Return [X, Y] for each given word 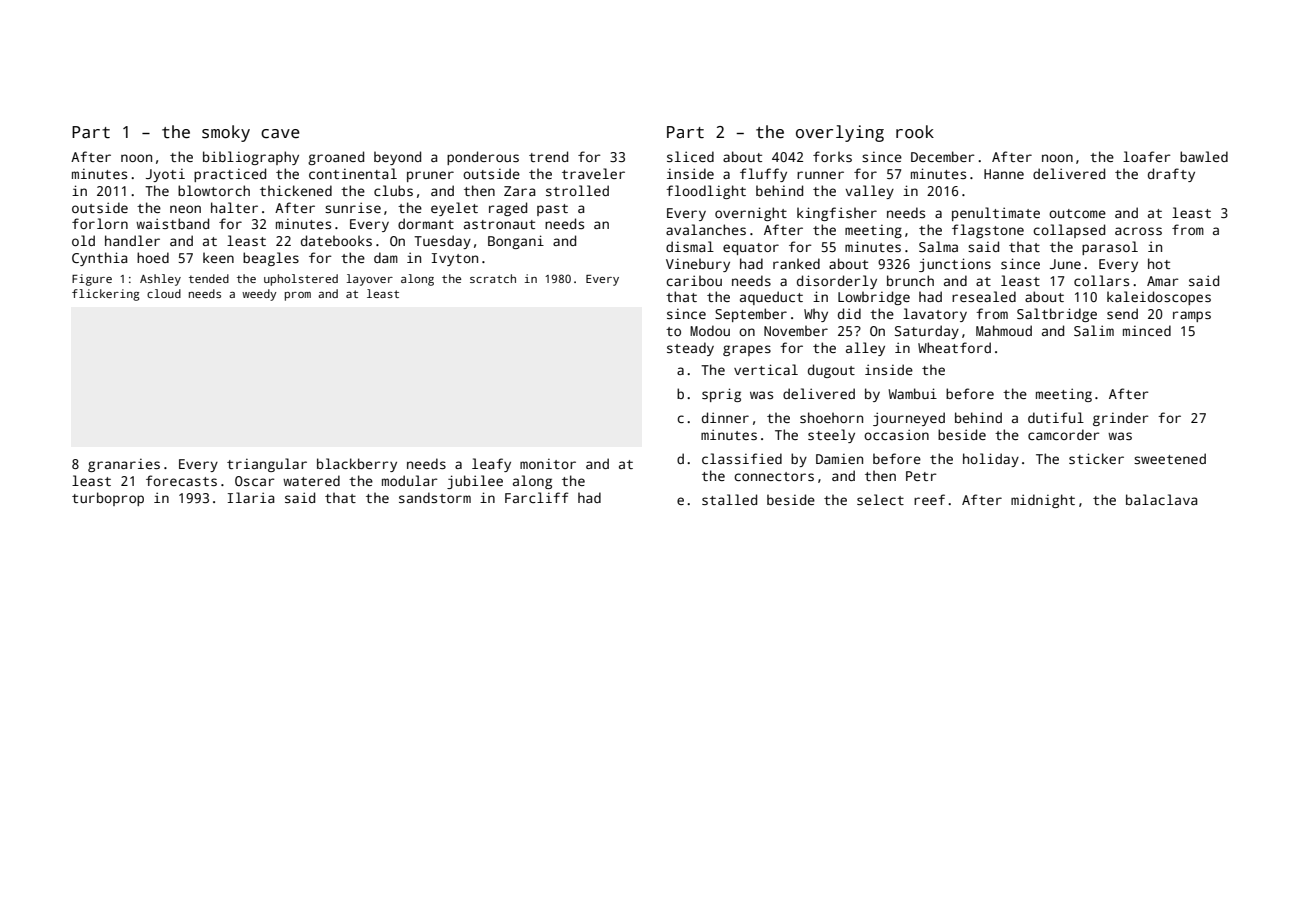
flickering [106, 295]
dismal [690, 246]
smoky [226, 133]
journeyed [909, 419]
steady [690, 349]
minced [1147, 330]
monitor [548, 463]
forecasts [181, 480]
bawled [1204, 156]
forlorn [100, 223]
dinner [725, 417]
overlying [840, 133]
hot [1159, 263]
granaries [124, 465]
